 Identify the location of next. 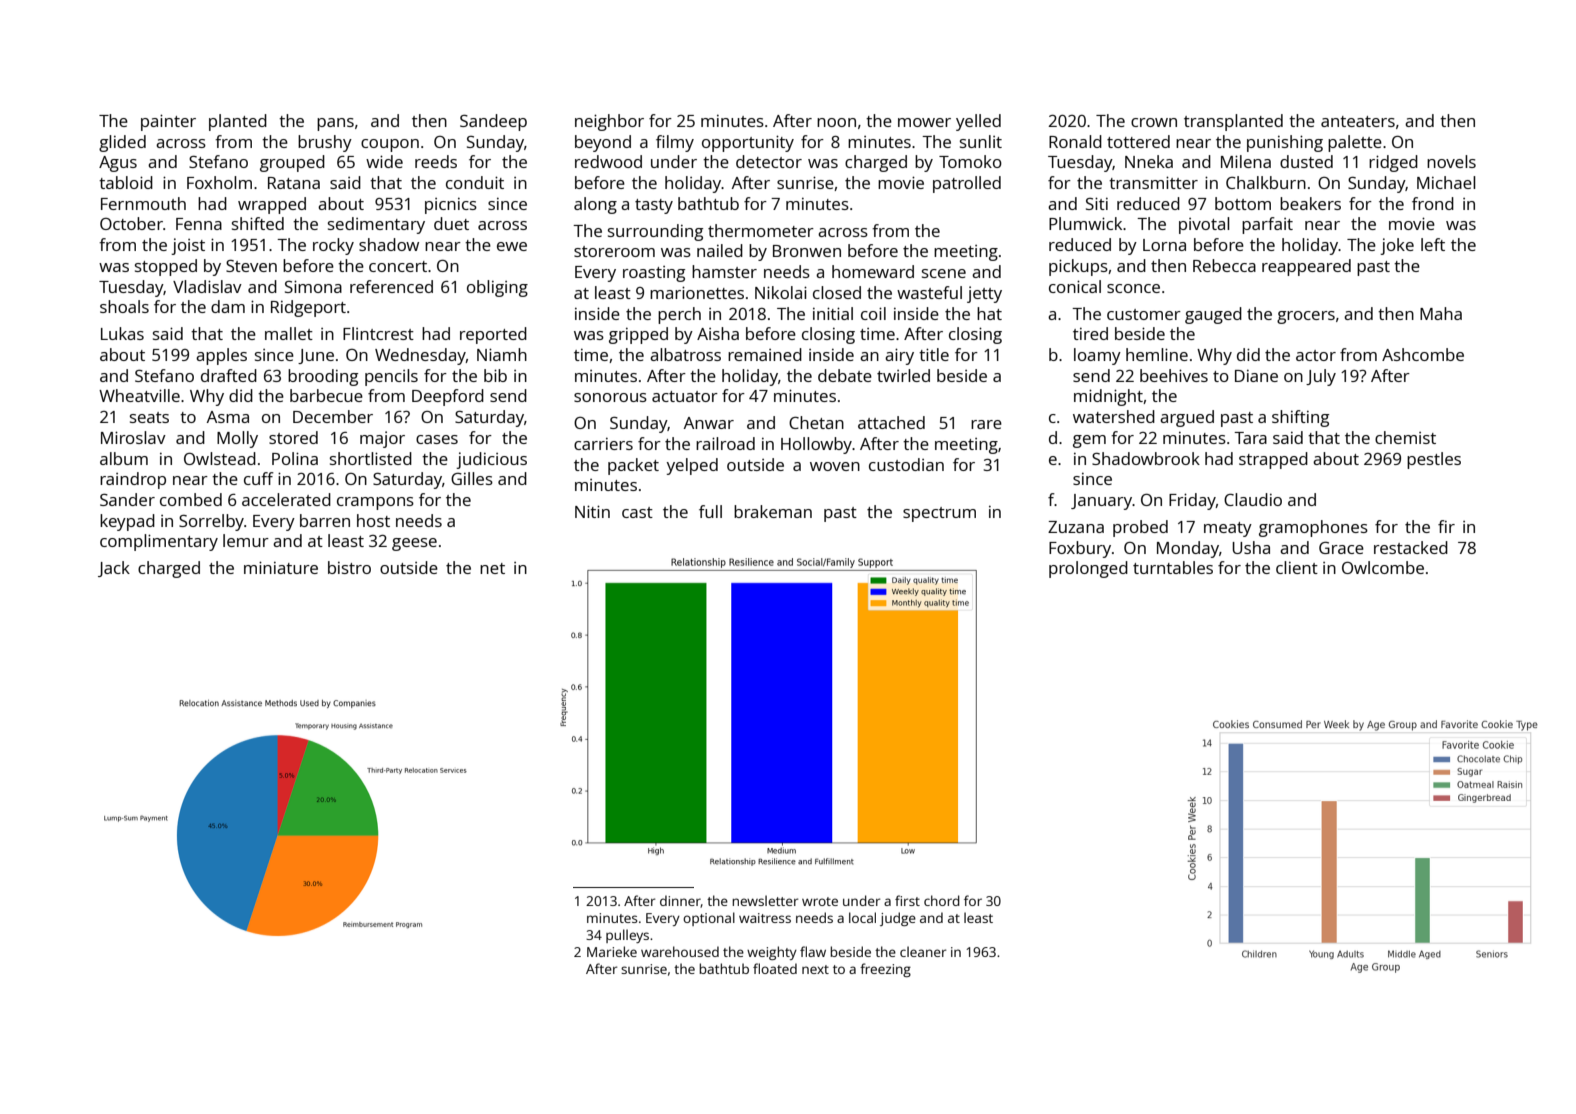
(815, 969).
